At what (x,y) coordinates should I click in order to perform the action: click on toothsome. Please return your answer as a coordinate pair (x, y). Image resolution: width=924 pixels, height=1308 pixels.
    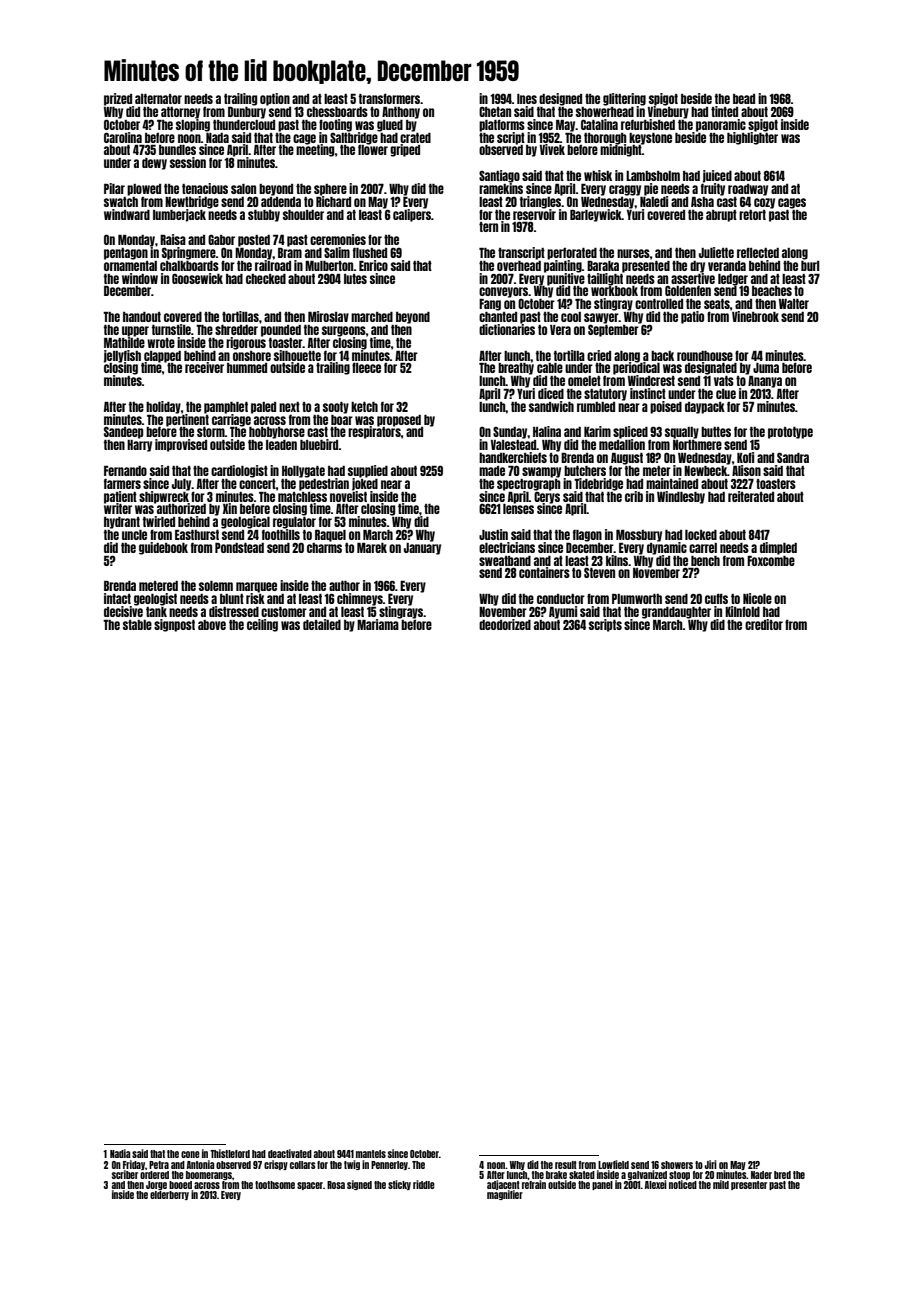
    Looking at the image, I should click on (275, 1185).
